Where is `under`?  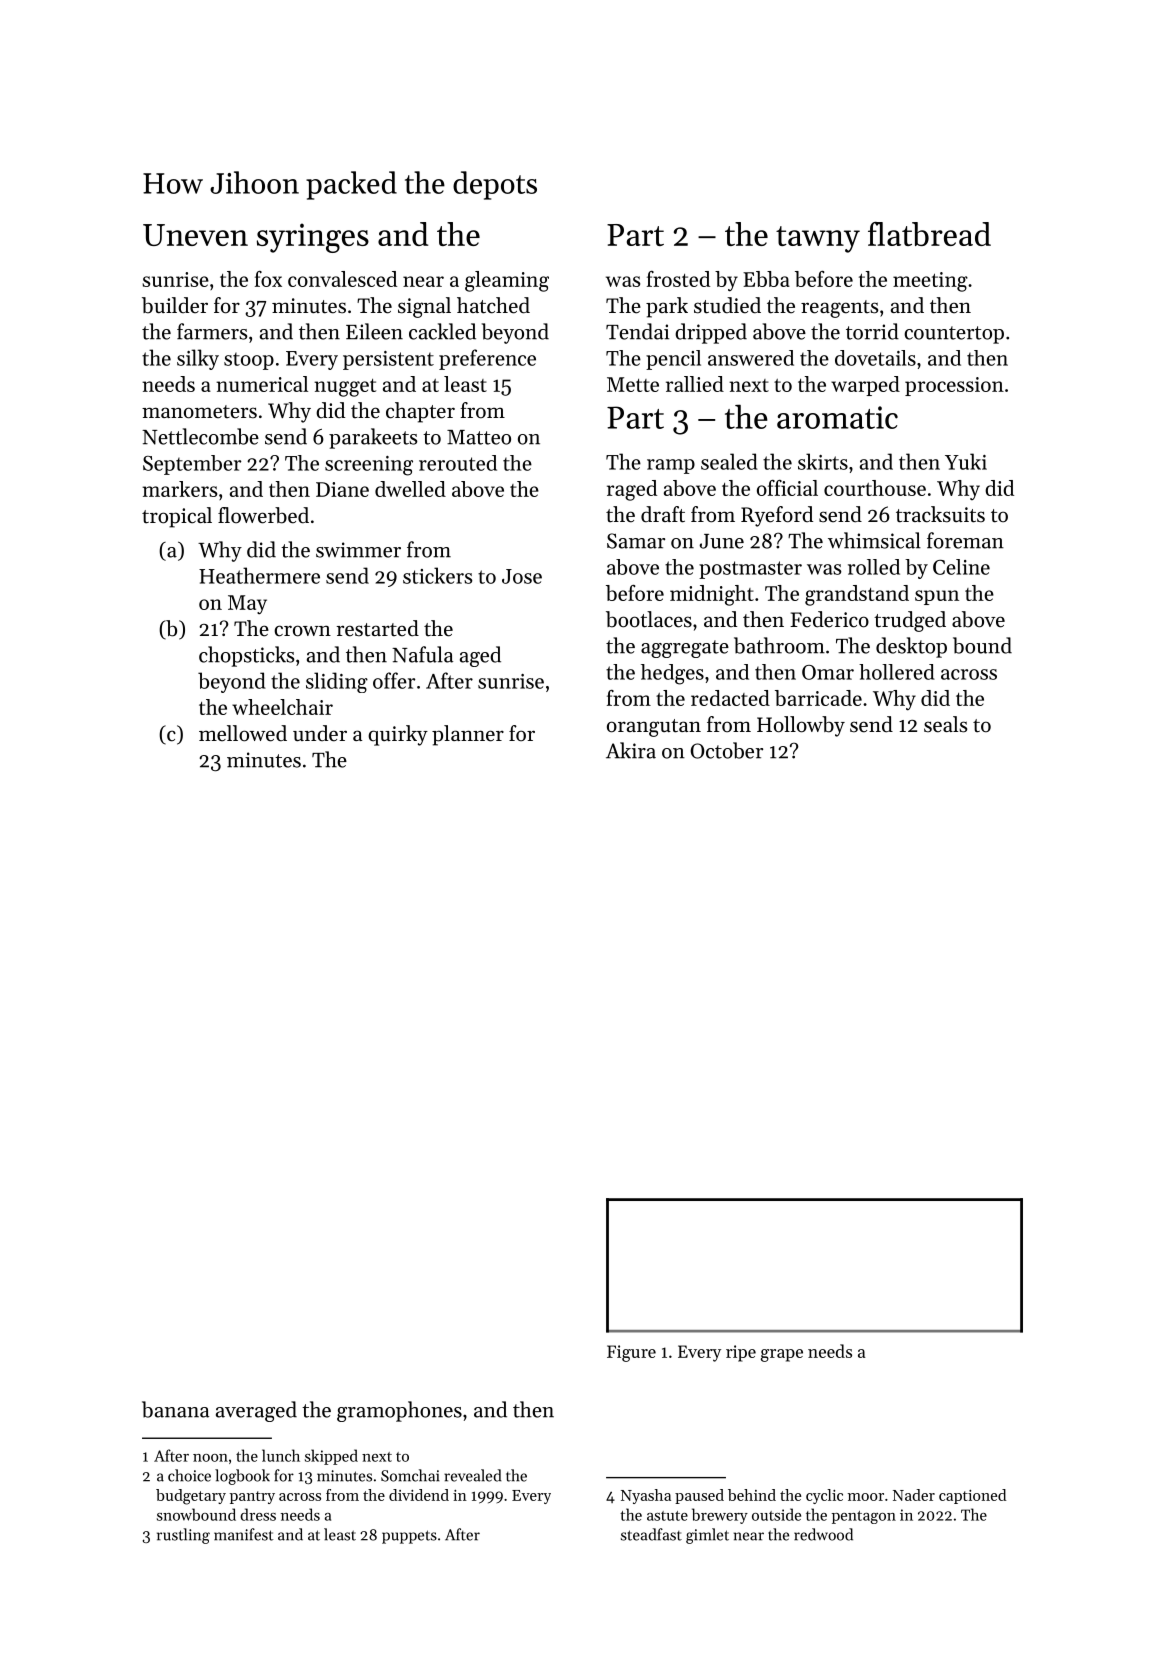
under is located at coordinates (320, 733).
